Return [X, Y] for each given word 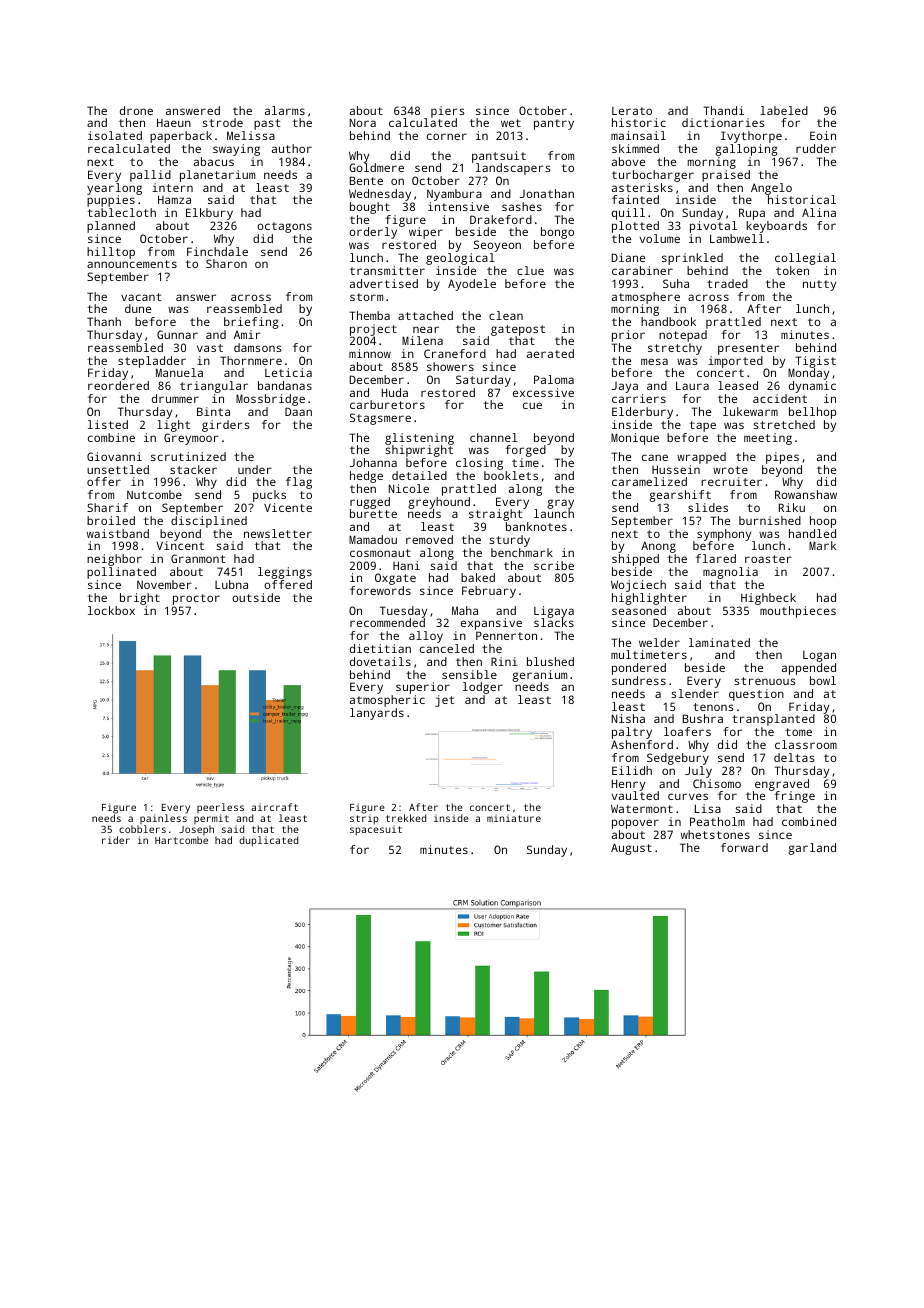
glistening [419, 439]
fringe [794, 797]
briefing [251, 323]
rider [116, 840]
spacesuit [376, 831]
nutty [819, 285]
